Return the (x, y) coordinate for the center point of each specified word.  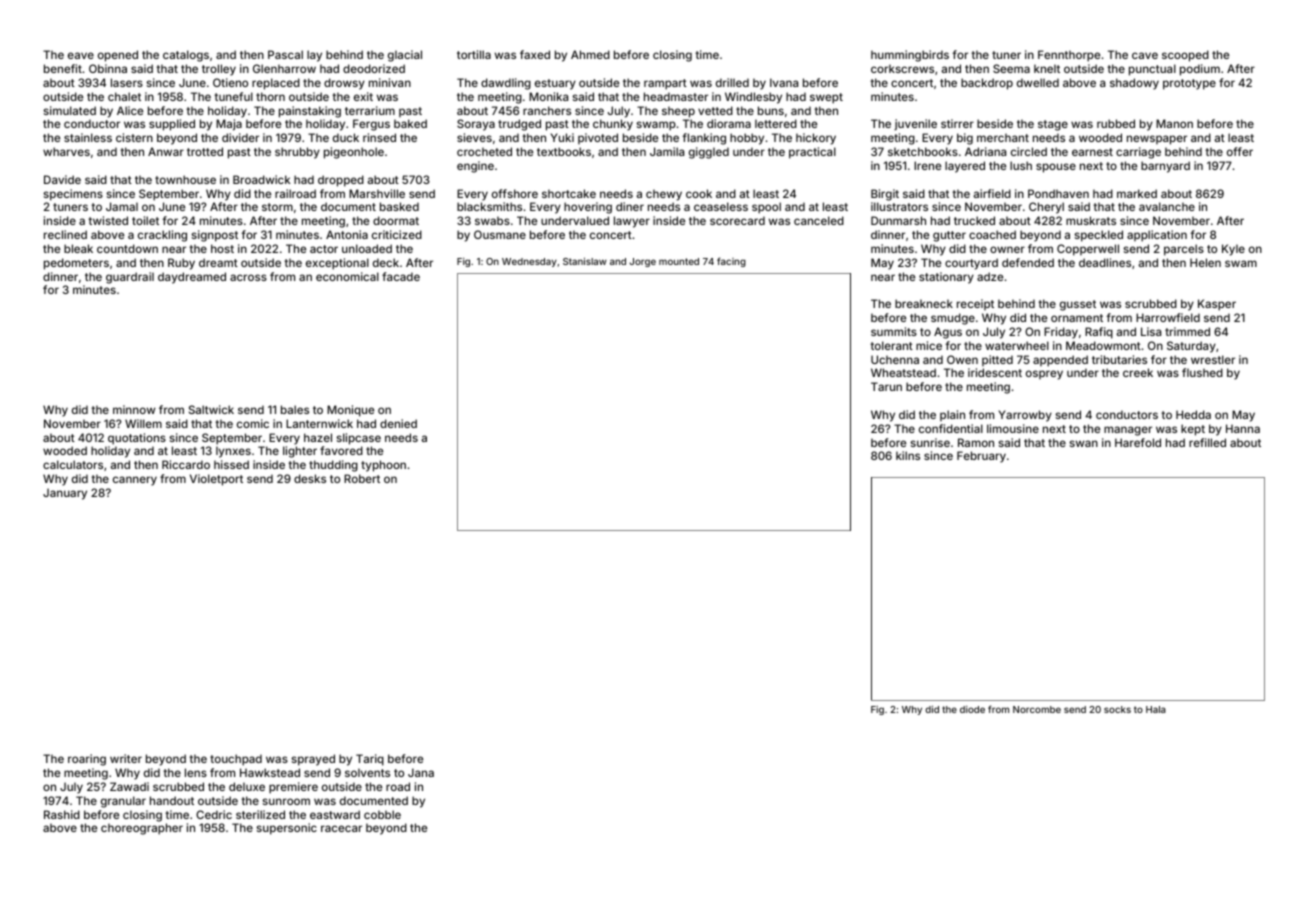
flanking (704, 139)
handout (172, 800)
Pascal (285, 54)
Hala (1156, 709)
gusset (1078, 305)
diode (972, 709)
